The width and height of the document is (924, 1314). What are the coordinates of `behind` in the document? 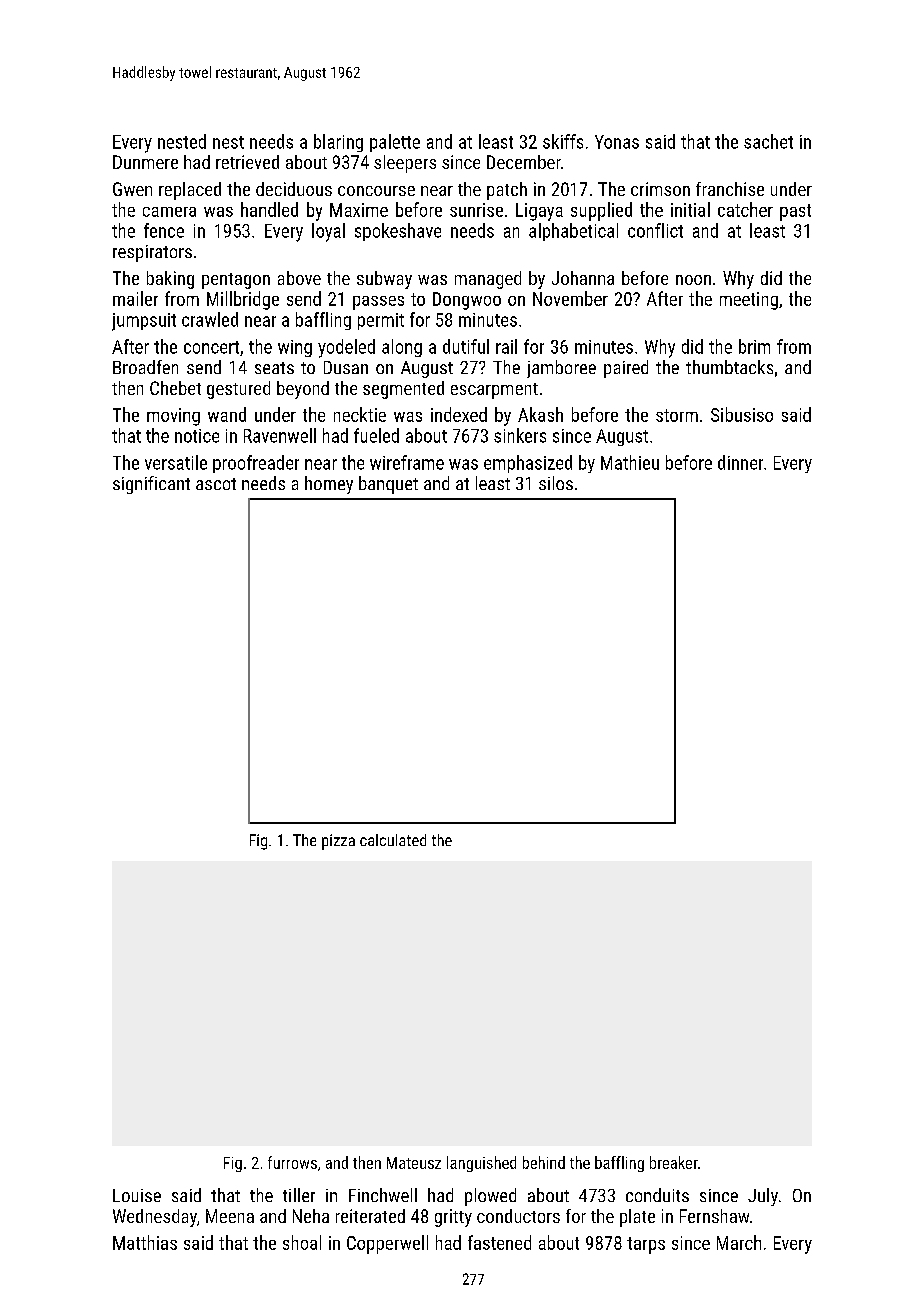 It's located at (544, 1162).
